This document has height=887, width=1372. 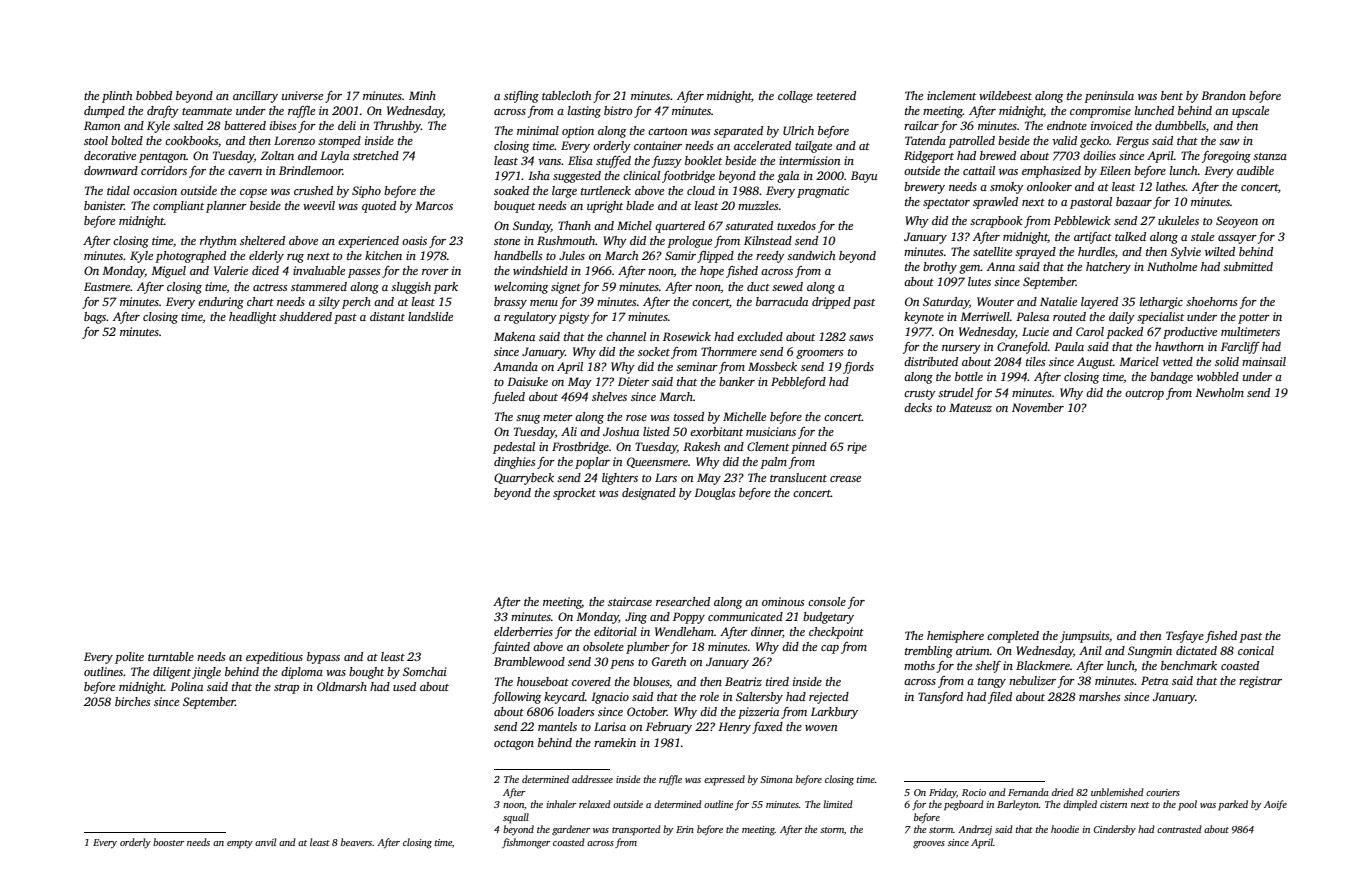 I want to click on teetered, so click(x=836, y=95).
